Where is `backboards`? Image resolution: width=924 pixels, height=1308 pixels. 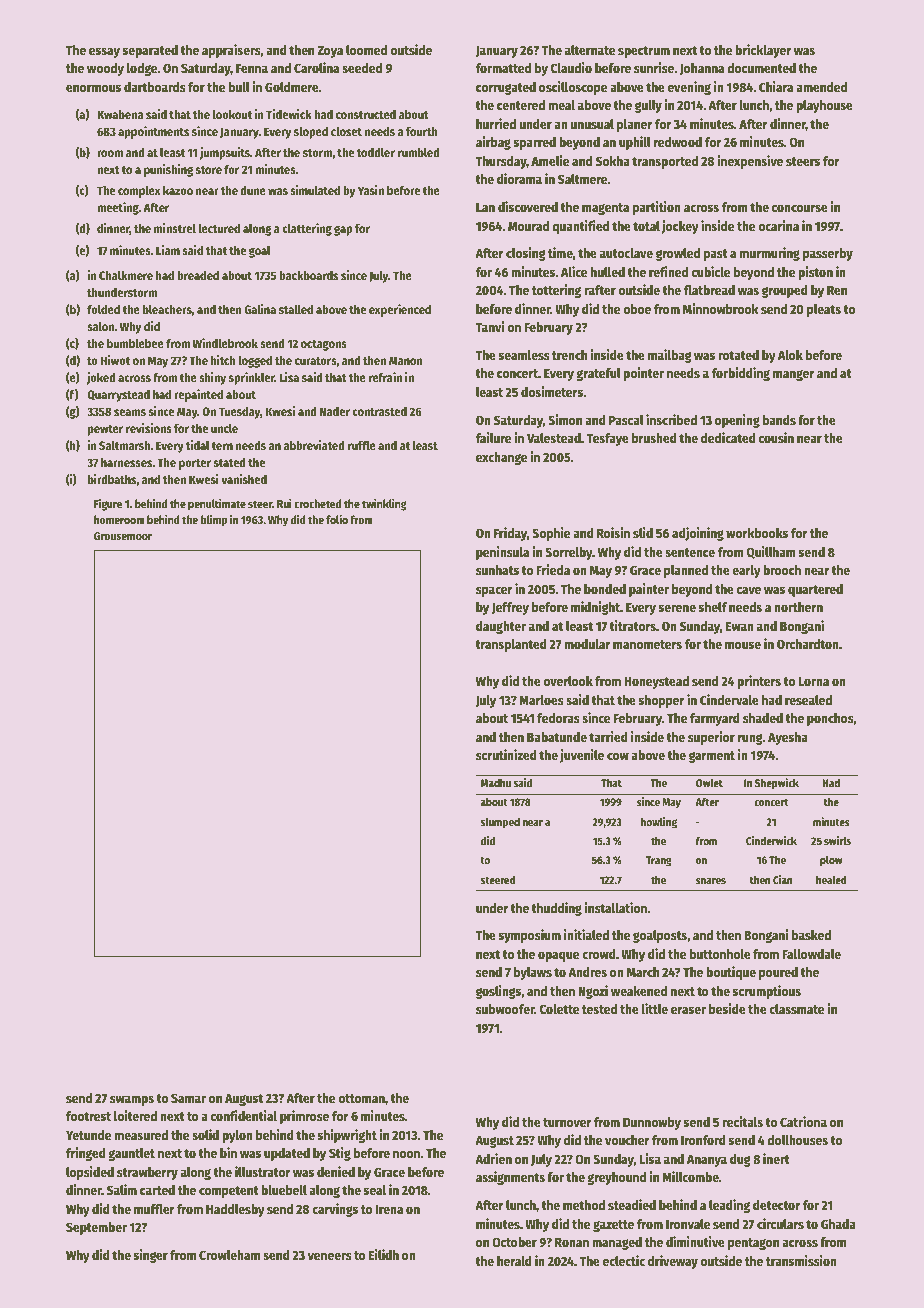
backboards is located at coordinates (308, 275).
